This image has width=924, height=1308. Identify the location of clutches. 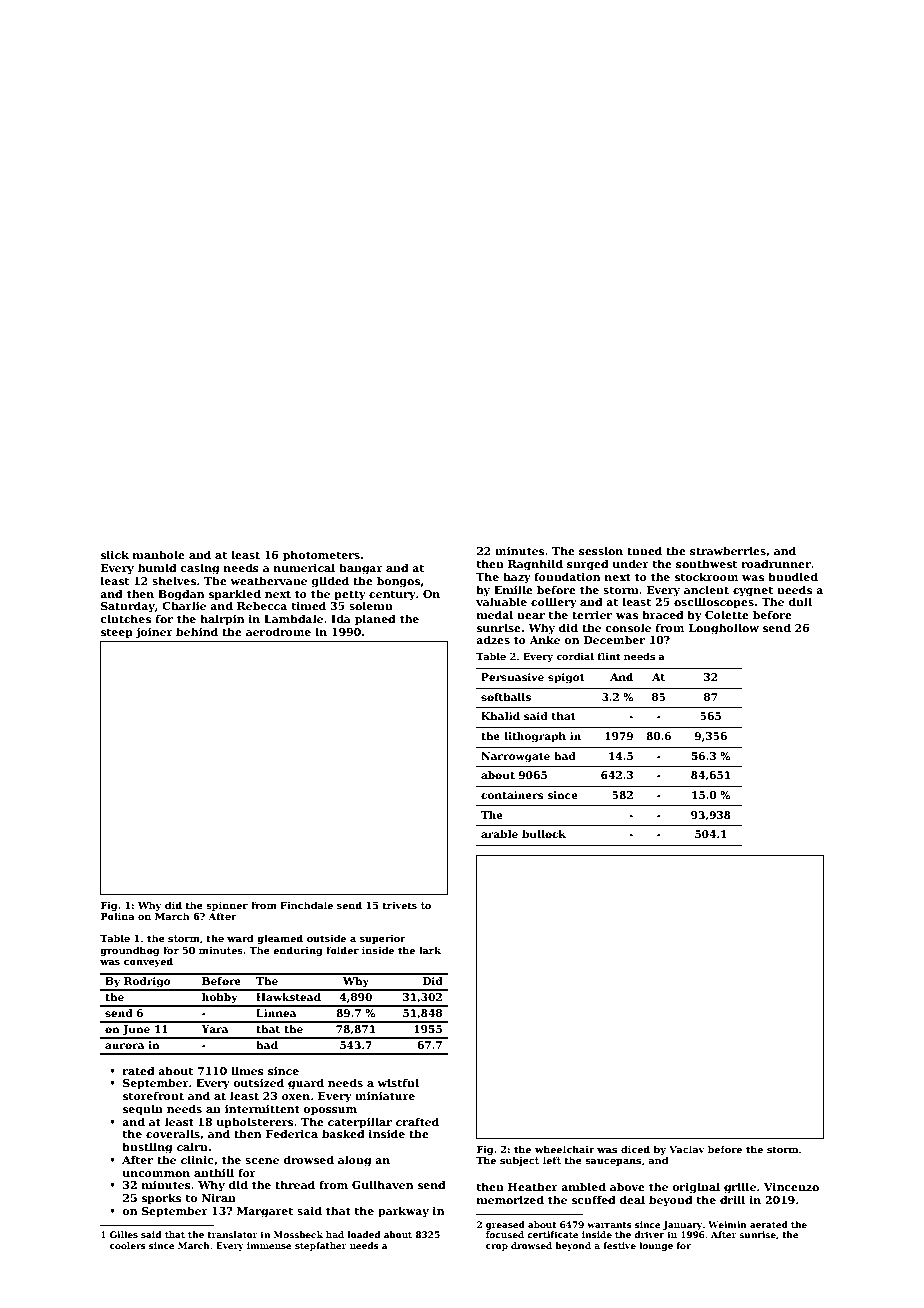
(125, 618).
